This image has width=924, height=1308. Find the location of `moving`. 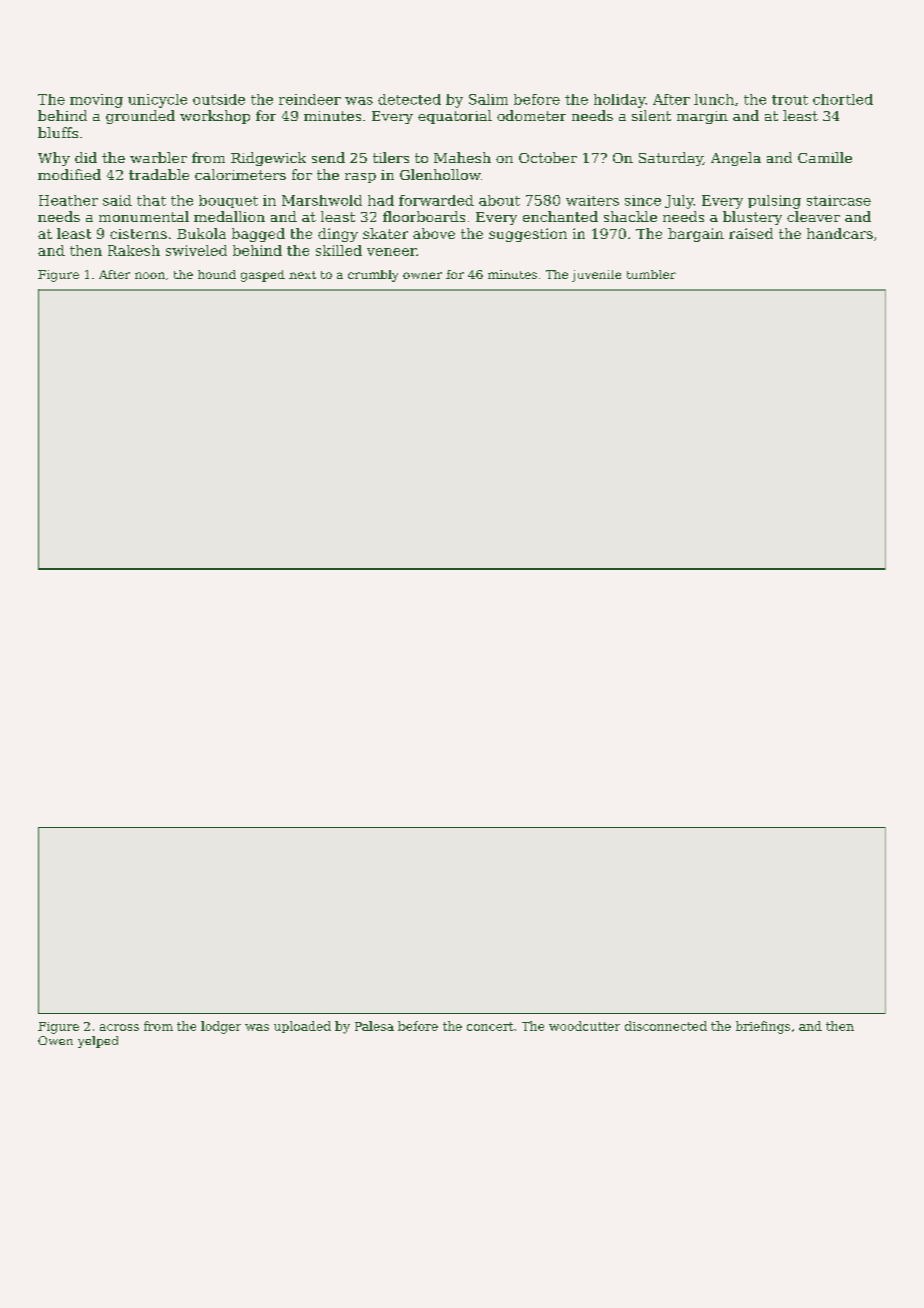

moving is located at coordinates (96, 101).
